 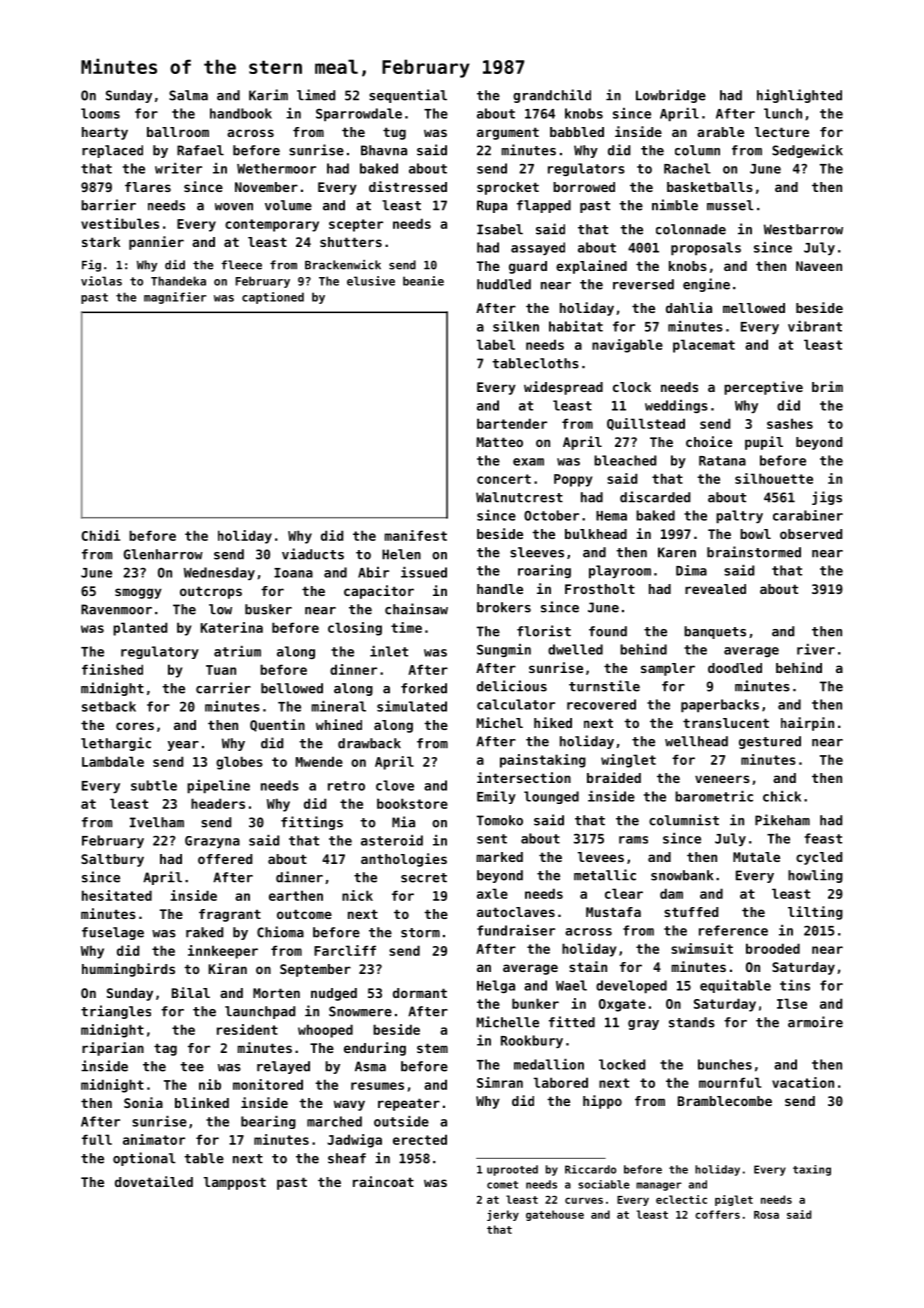 What do you see at coordinates (416, 535) in the image?
I see `manifest` at bounding box center [416, 535].
